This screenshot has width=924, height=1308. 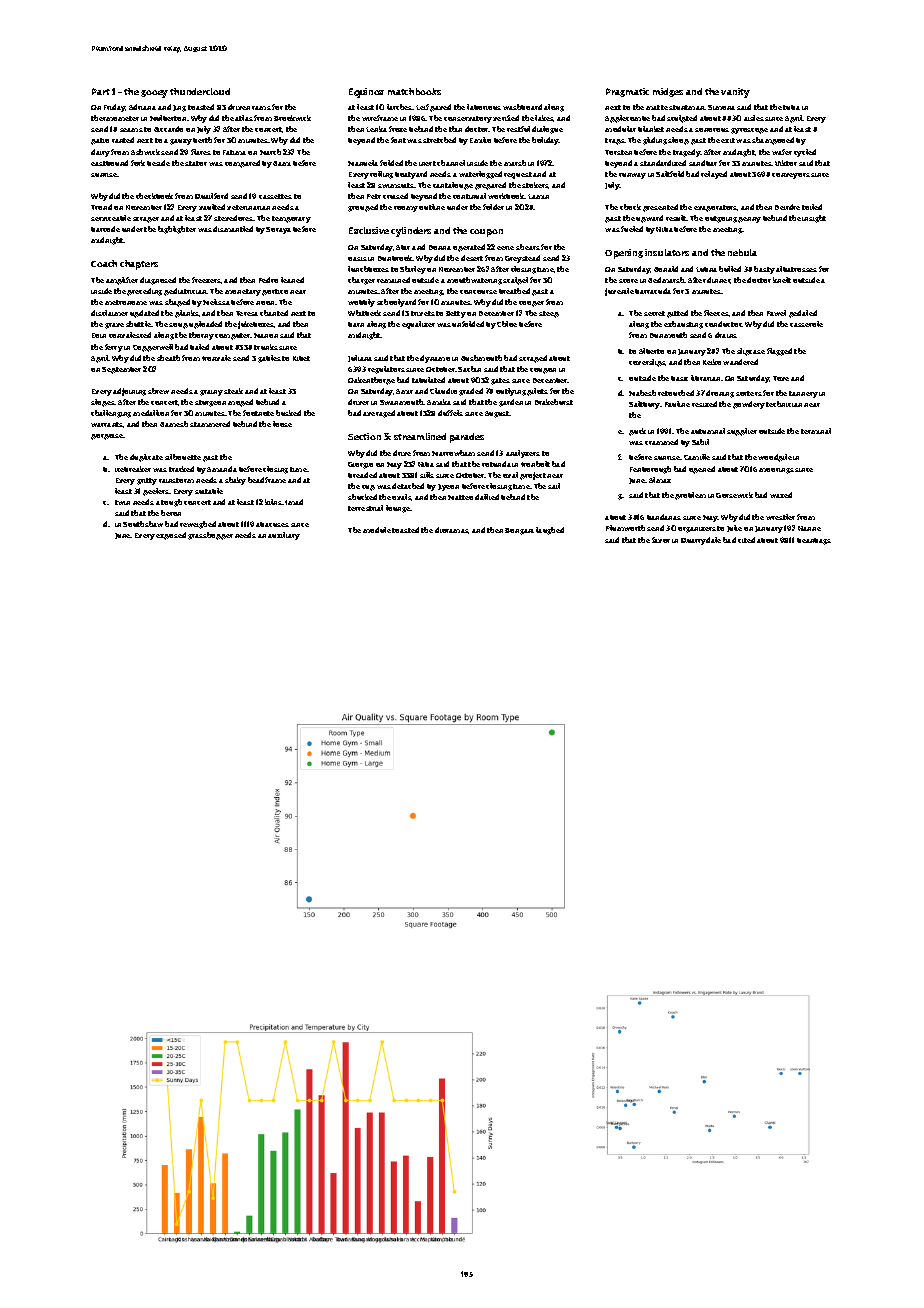 I want to click on remained, so click(x=393, y=280).
